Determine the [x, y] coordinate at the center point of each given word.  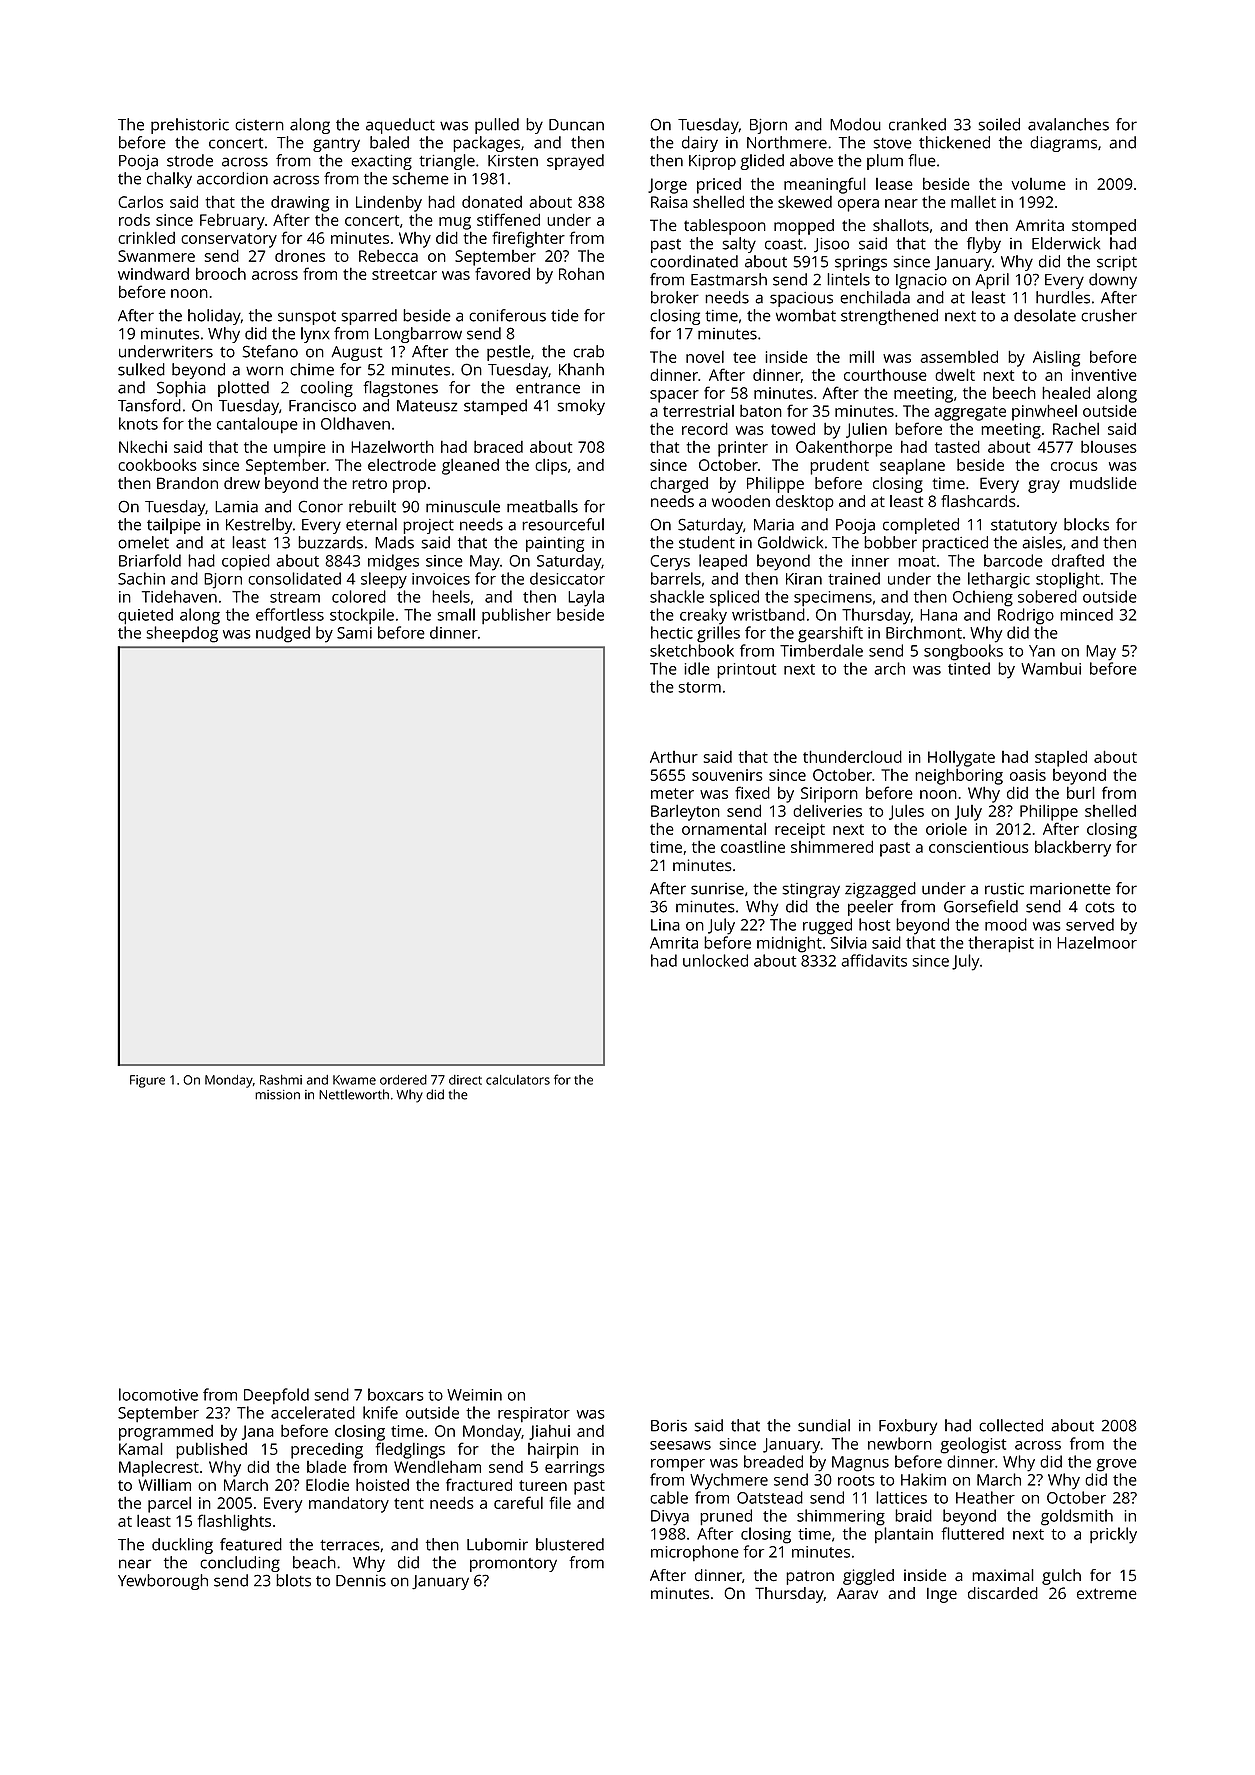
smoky [581, 407]
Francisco [322, 406]
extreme [1107, 1594]
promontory [513, 1565]
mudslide [1103, 483]
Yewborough [163, 1582]
